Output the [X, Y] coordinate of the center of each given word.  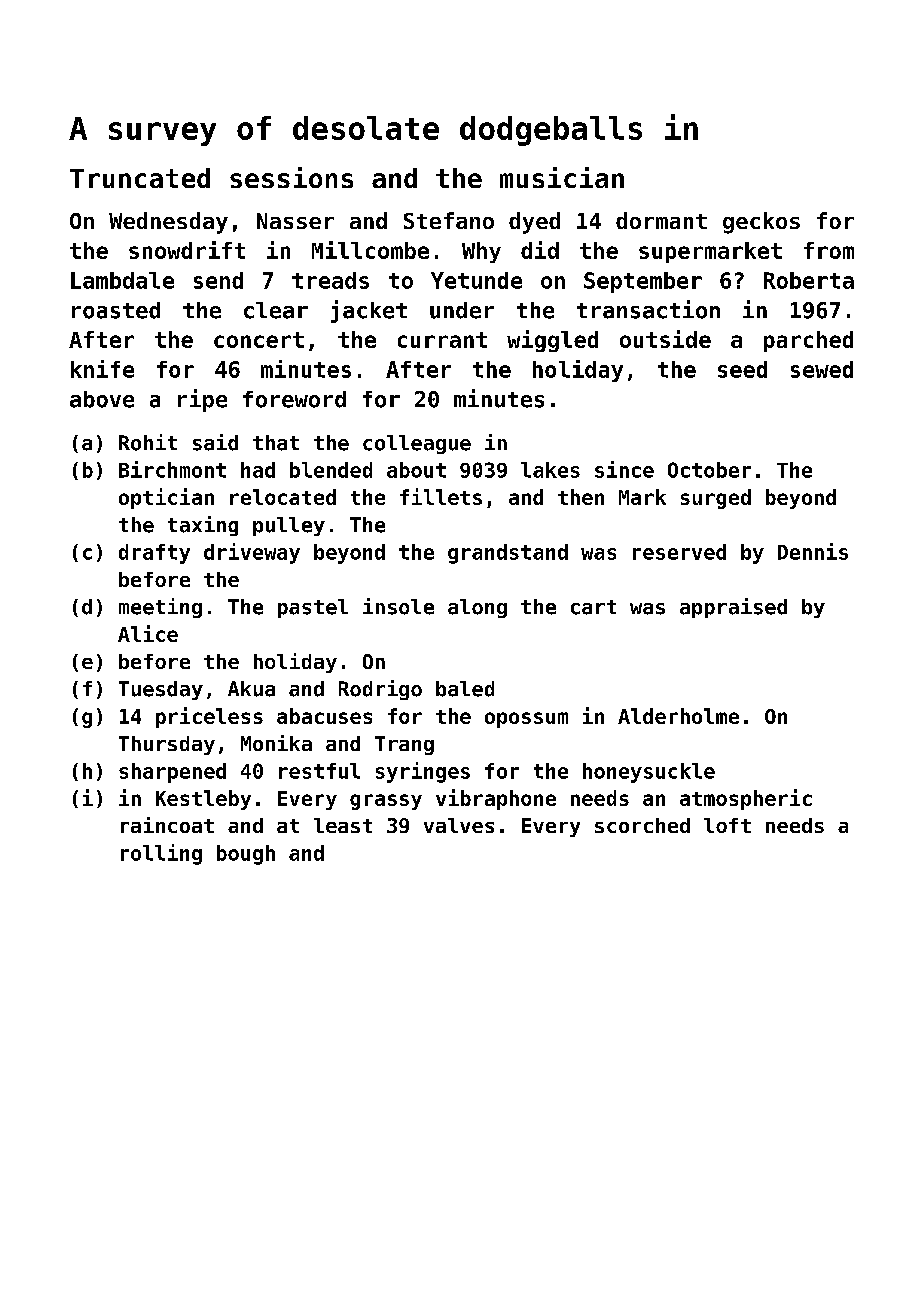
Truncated [140, 178]
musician [562, 177]
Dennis [813, 551]
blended [331, 470]
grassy [386, 802]
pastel [313, 608]
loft [727, 825]
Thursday [167, 745]
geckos [761, 223]
